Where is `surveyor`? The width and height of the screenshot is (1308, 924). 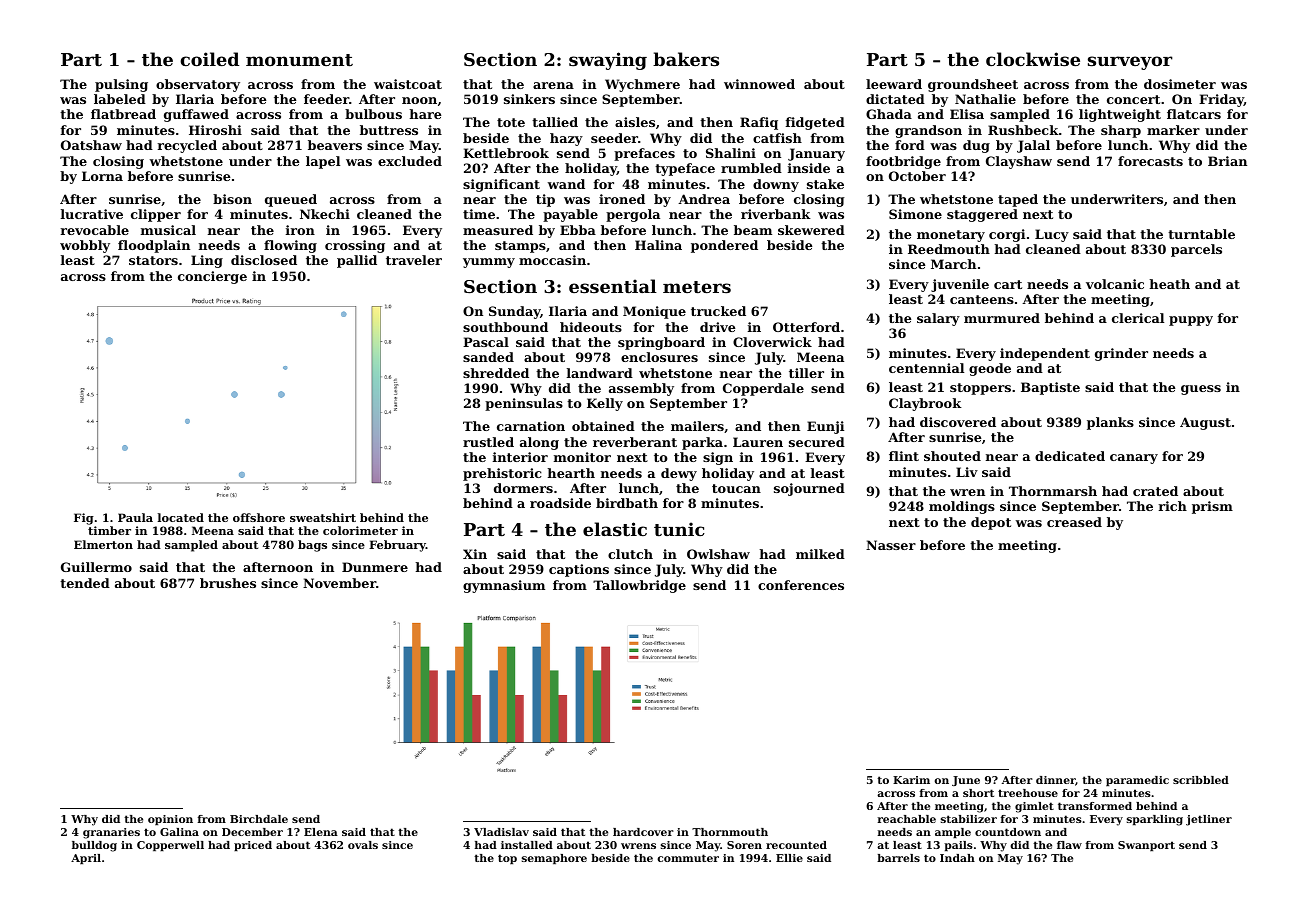 surveyor is located at coordinates (1130, 63).
